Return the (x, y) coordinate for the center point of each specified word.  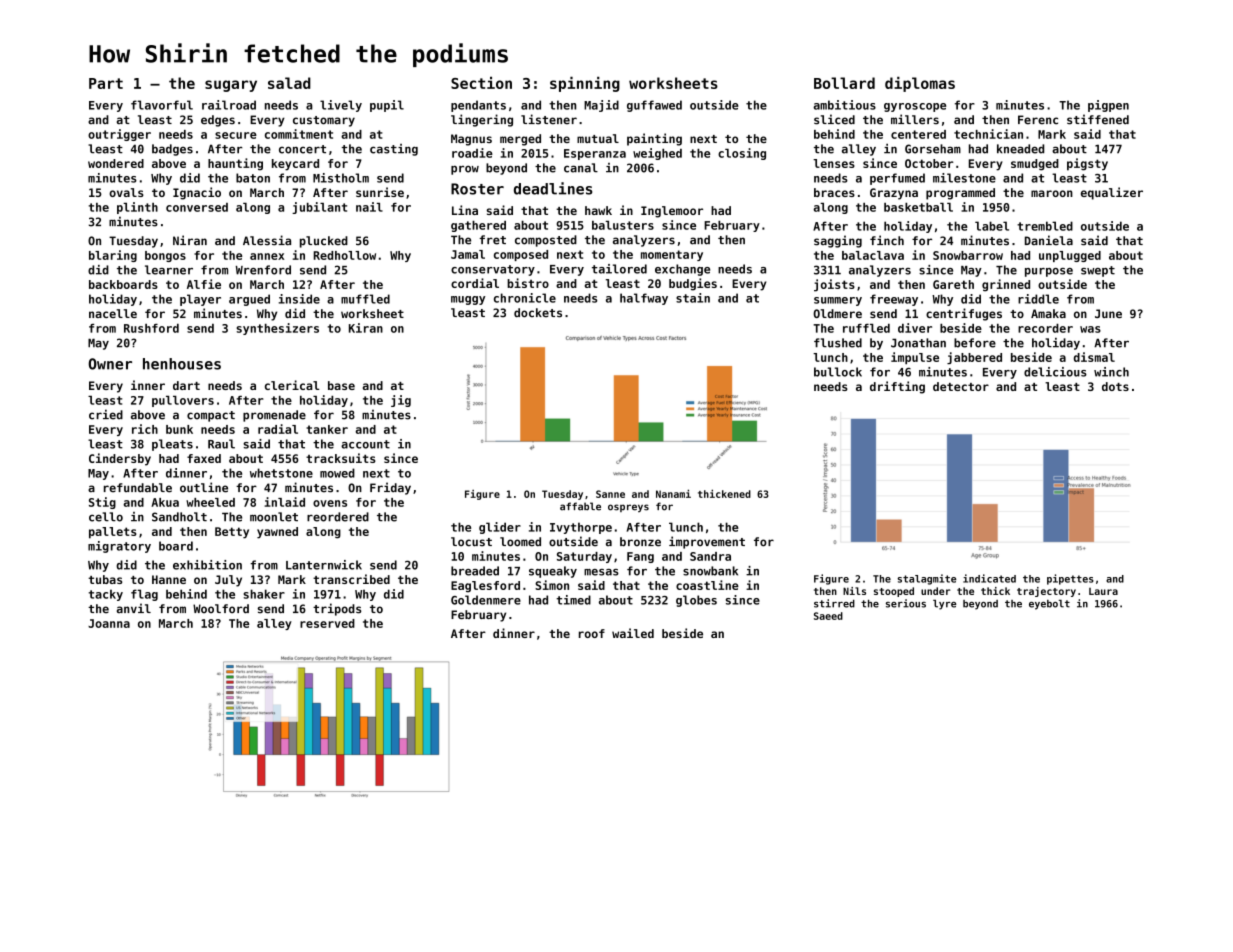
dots (1115, 386)
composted (546, 241)
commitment (299, 134)
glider (500, 528)
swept (1098, 271)
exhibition (207, 565)
